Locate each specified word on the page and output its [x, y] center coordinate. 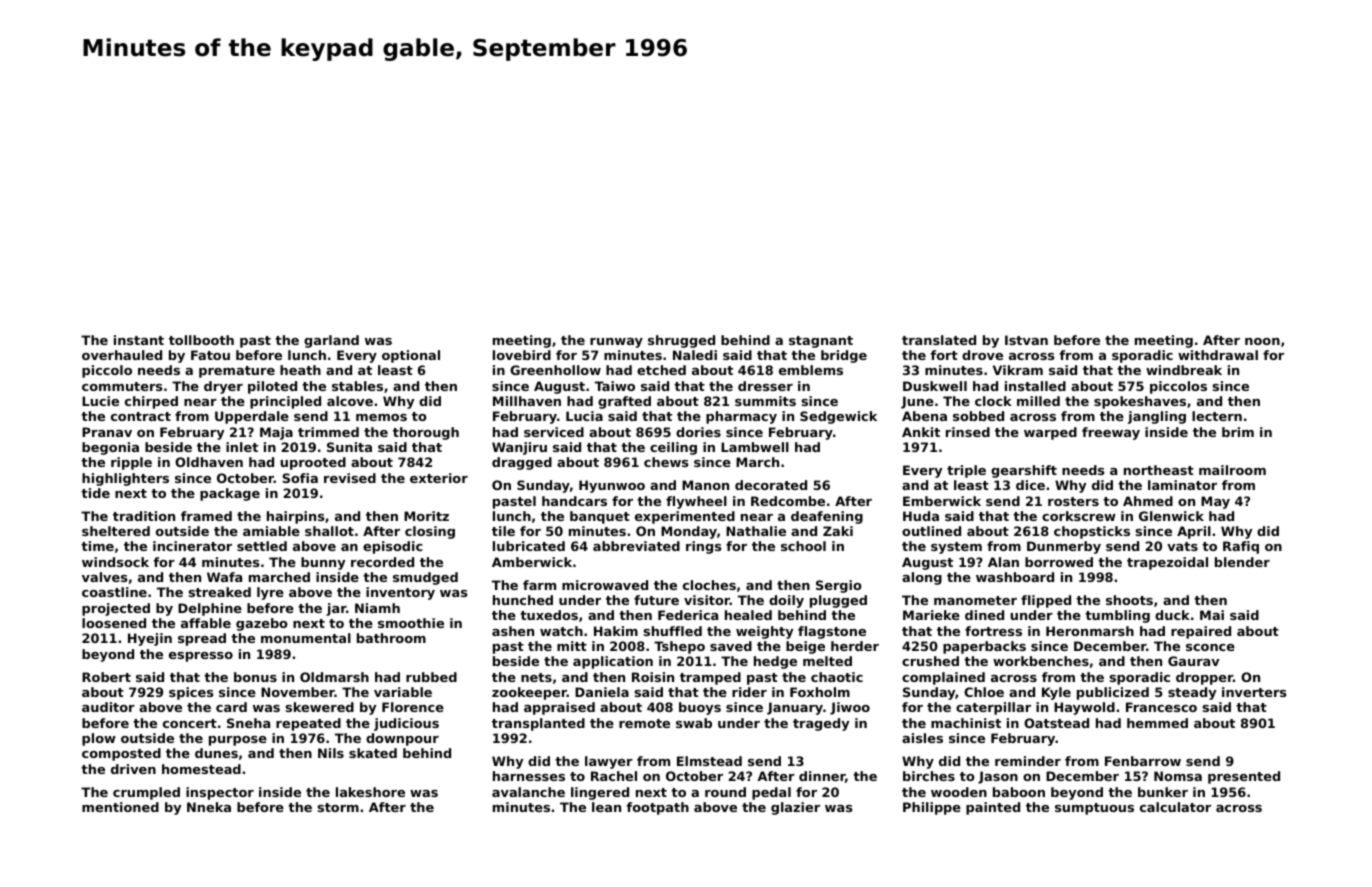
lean [606, 807]
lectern [1217, 416]
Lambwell [755, 447]
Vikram [1018, 370]
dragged [522, 463]
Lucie [100, 401]
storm [338, 807]
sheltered [116, 531]
